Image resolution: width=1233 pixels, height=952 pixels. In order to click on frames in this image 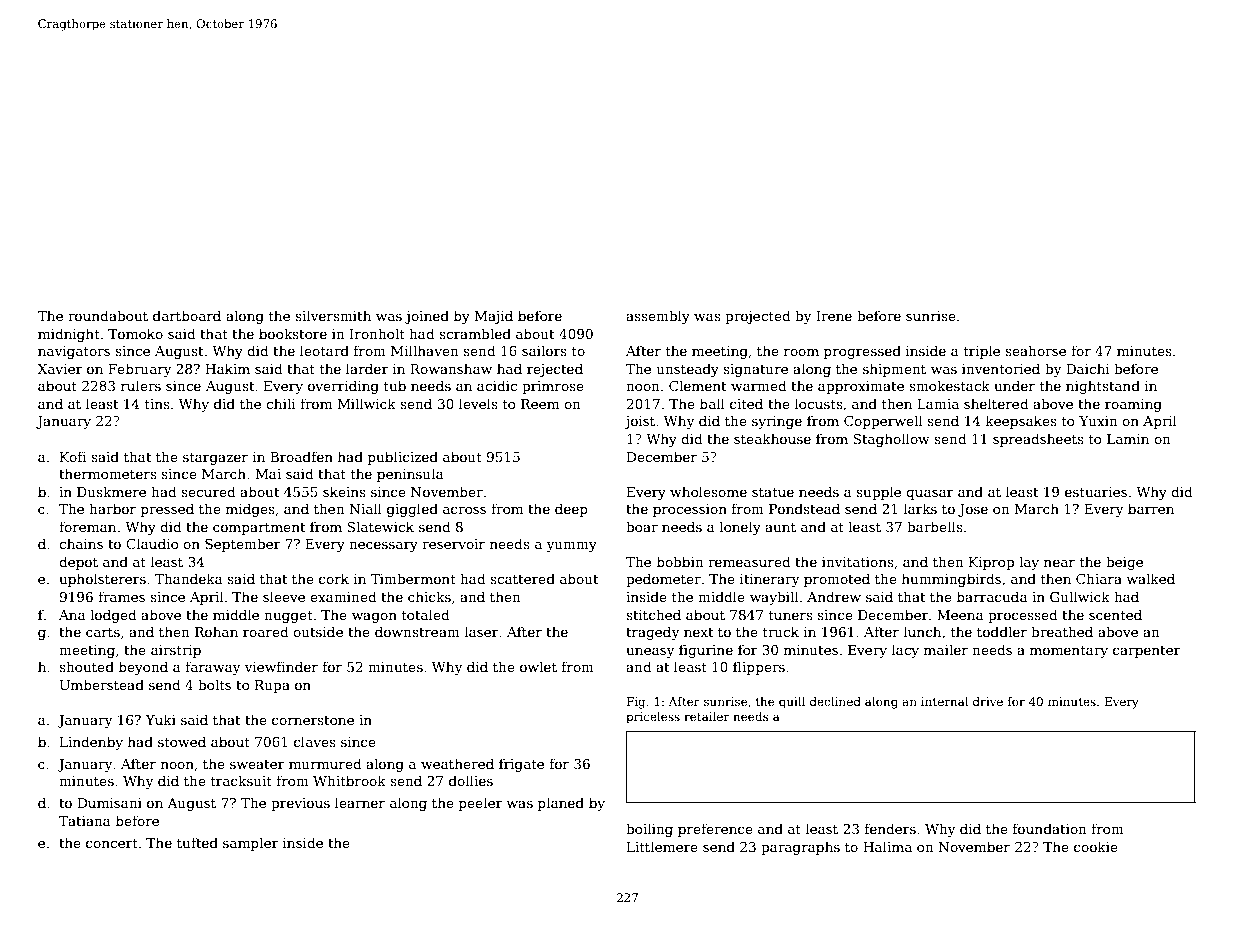, I will do `click(121, 596)`.
